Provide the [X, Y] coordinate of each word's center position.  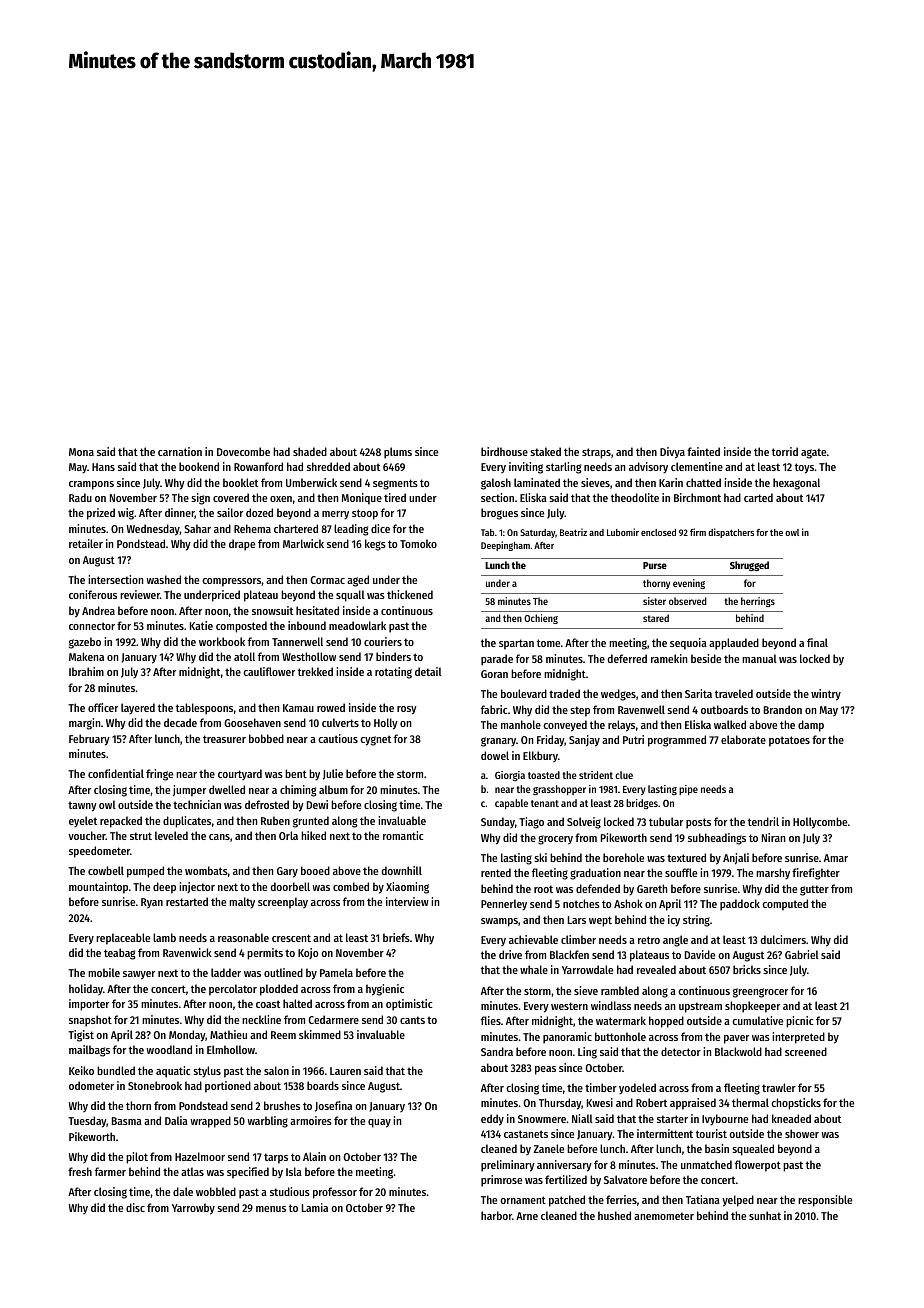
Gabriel [802, 954]
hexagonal [796, 484]
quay [379, 1123]
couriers [383, 641]
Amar [836, 858]
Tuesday [87, 1122]
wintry [826, 695]
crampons [91, 485]
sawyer [139, 975]
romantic [403, 835]
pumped [145, 872]
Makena [86, 656]
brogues [499, 514]
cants [412, 1020]
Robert [651, 1102]
